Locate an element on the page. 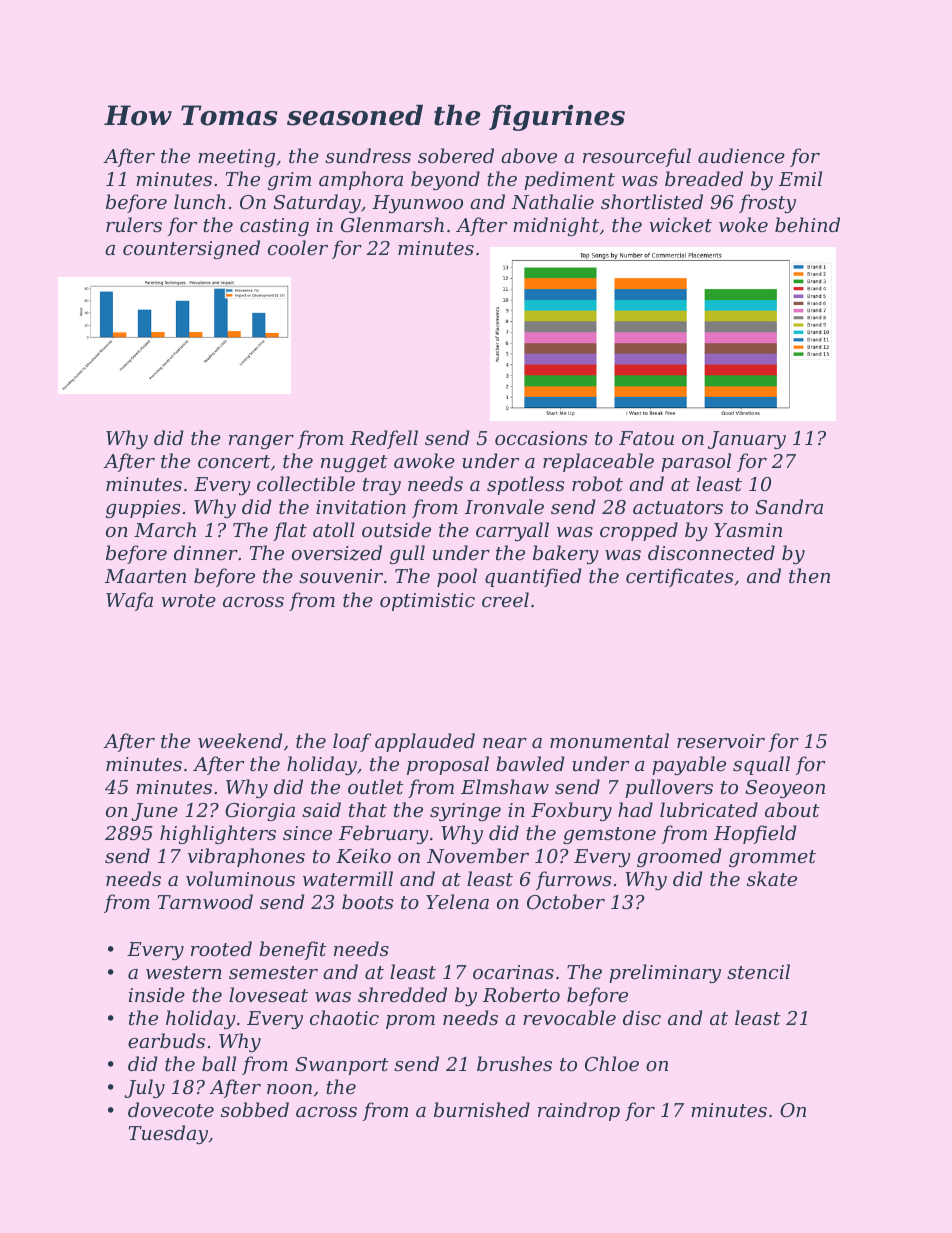 The image size is (952, 1233). Tarnwood is located at coordinates (205, 901).
